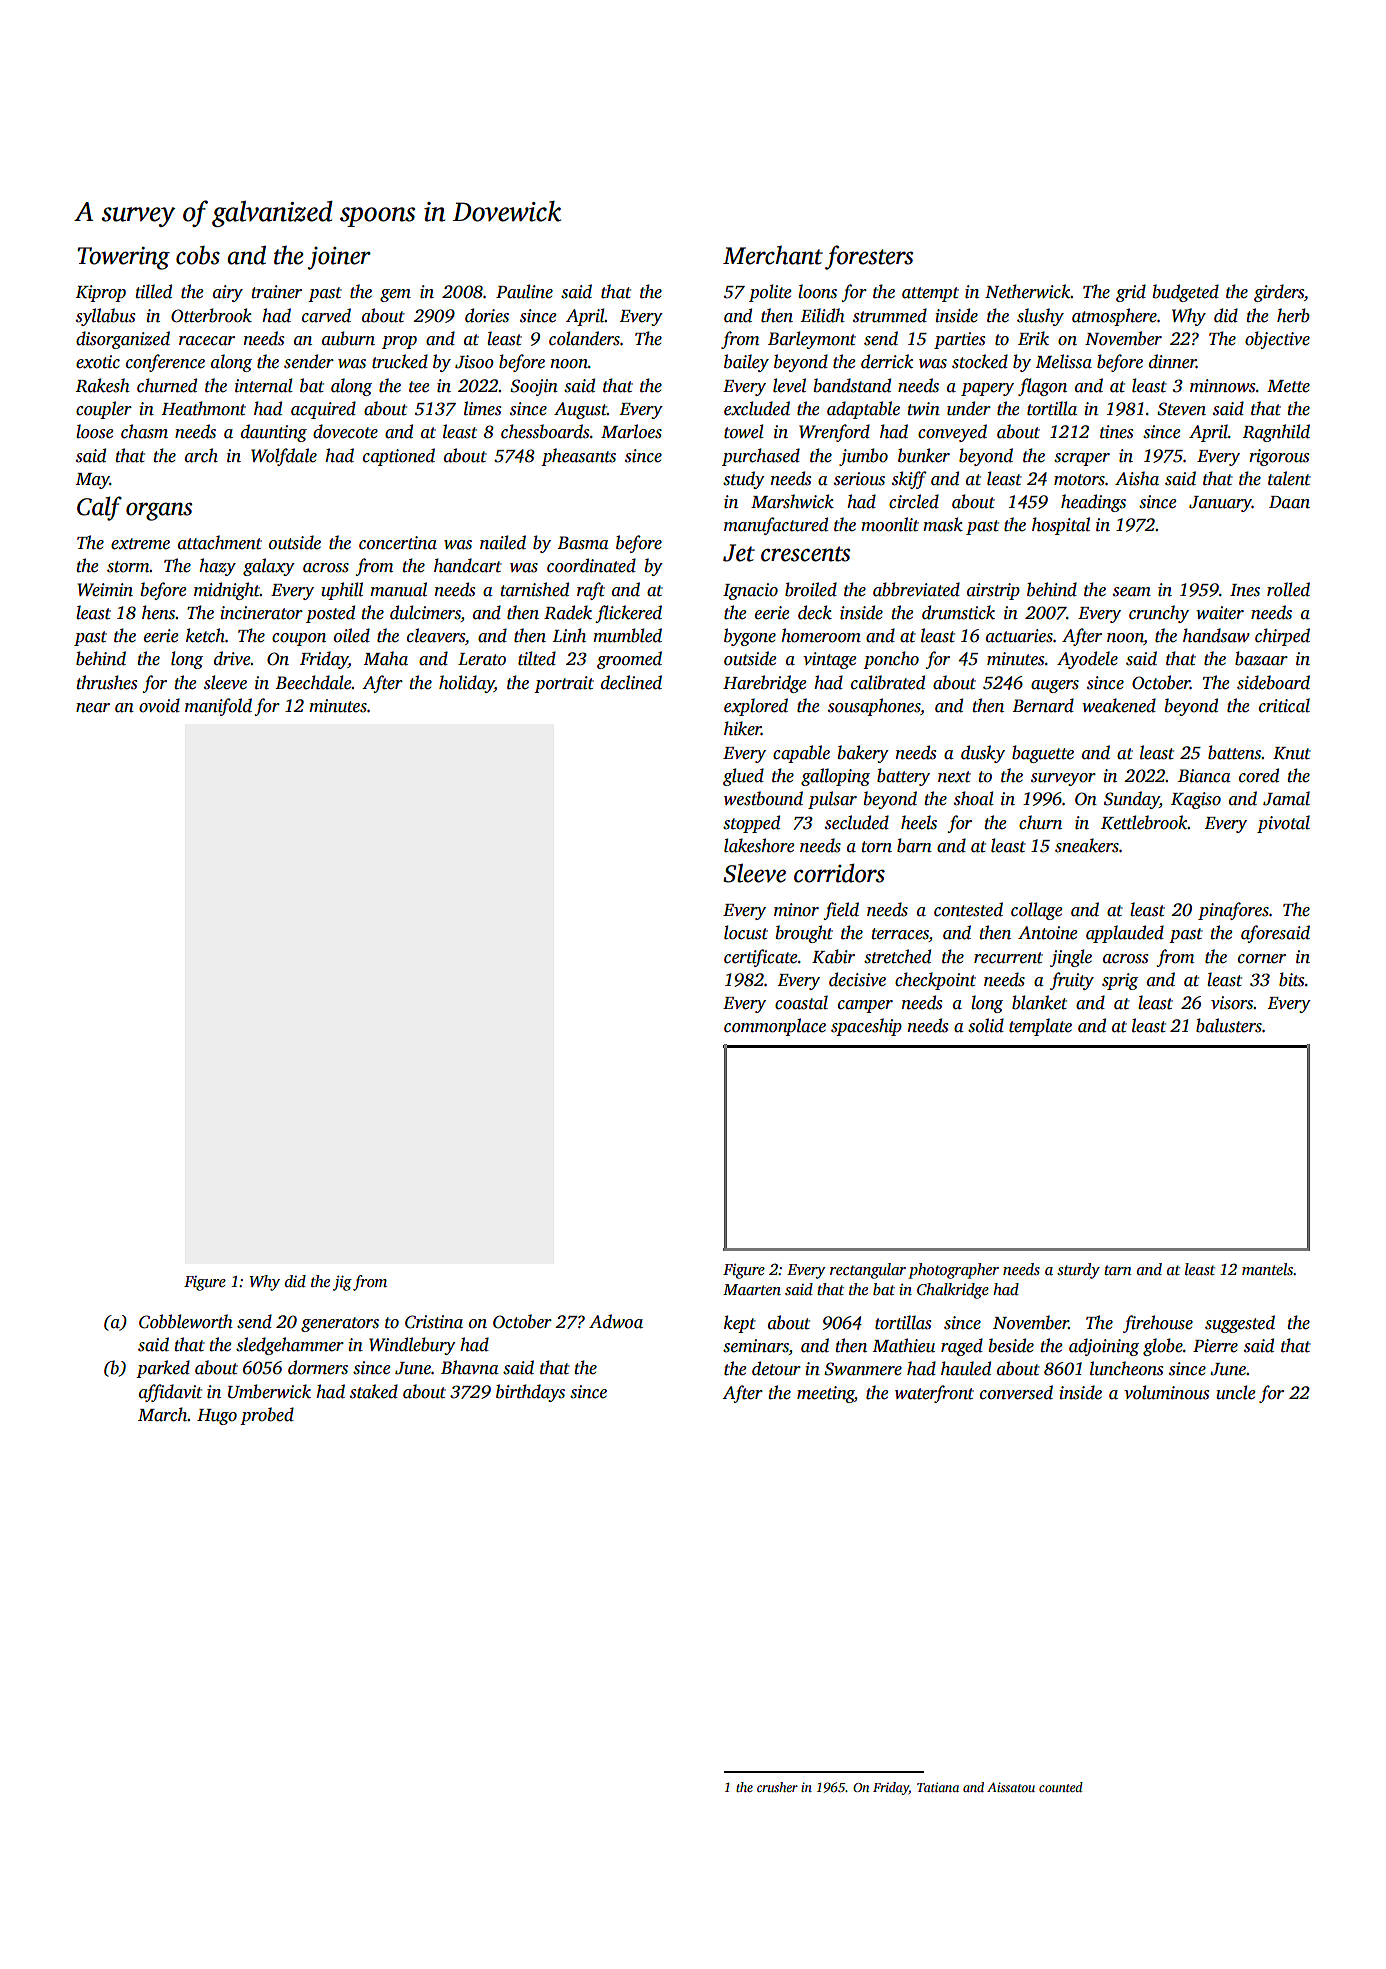 The width and height of the page is (1386, 1969). What do you see at coordinates (777, 1787) in the page?
I see `crusher` at bounding box center [777, 1787].
